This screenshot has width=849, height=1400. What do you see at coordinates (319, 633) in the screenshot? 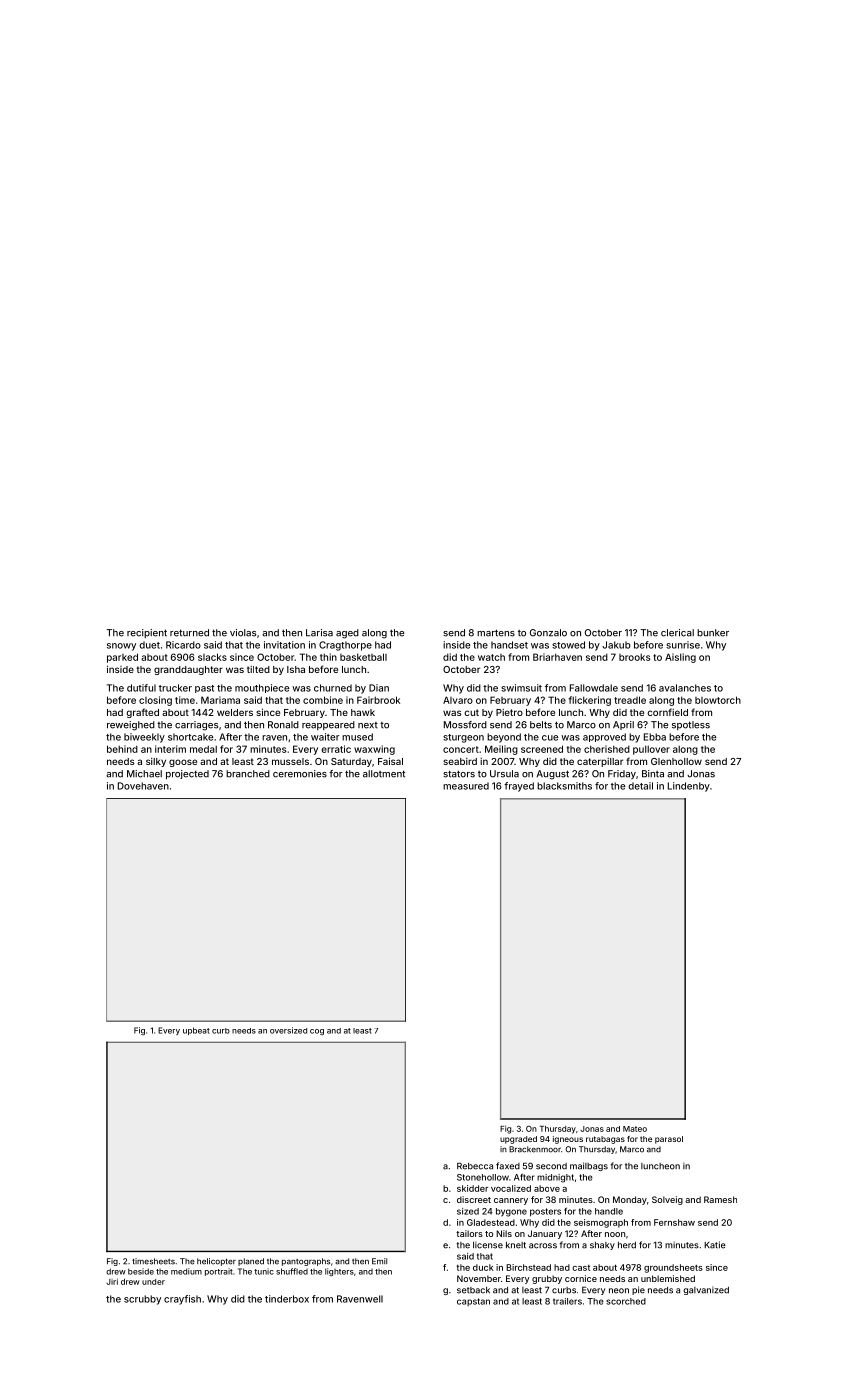
I see `Larisa` at bounding box center [319, 633].
